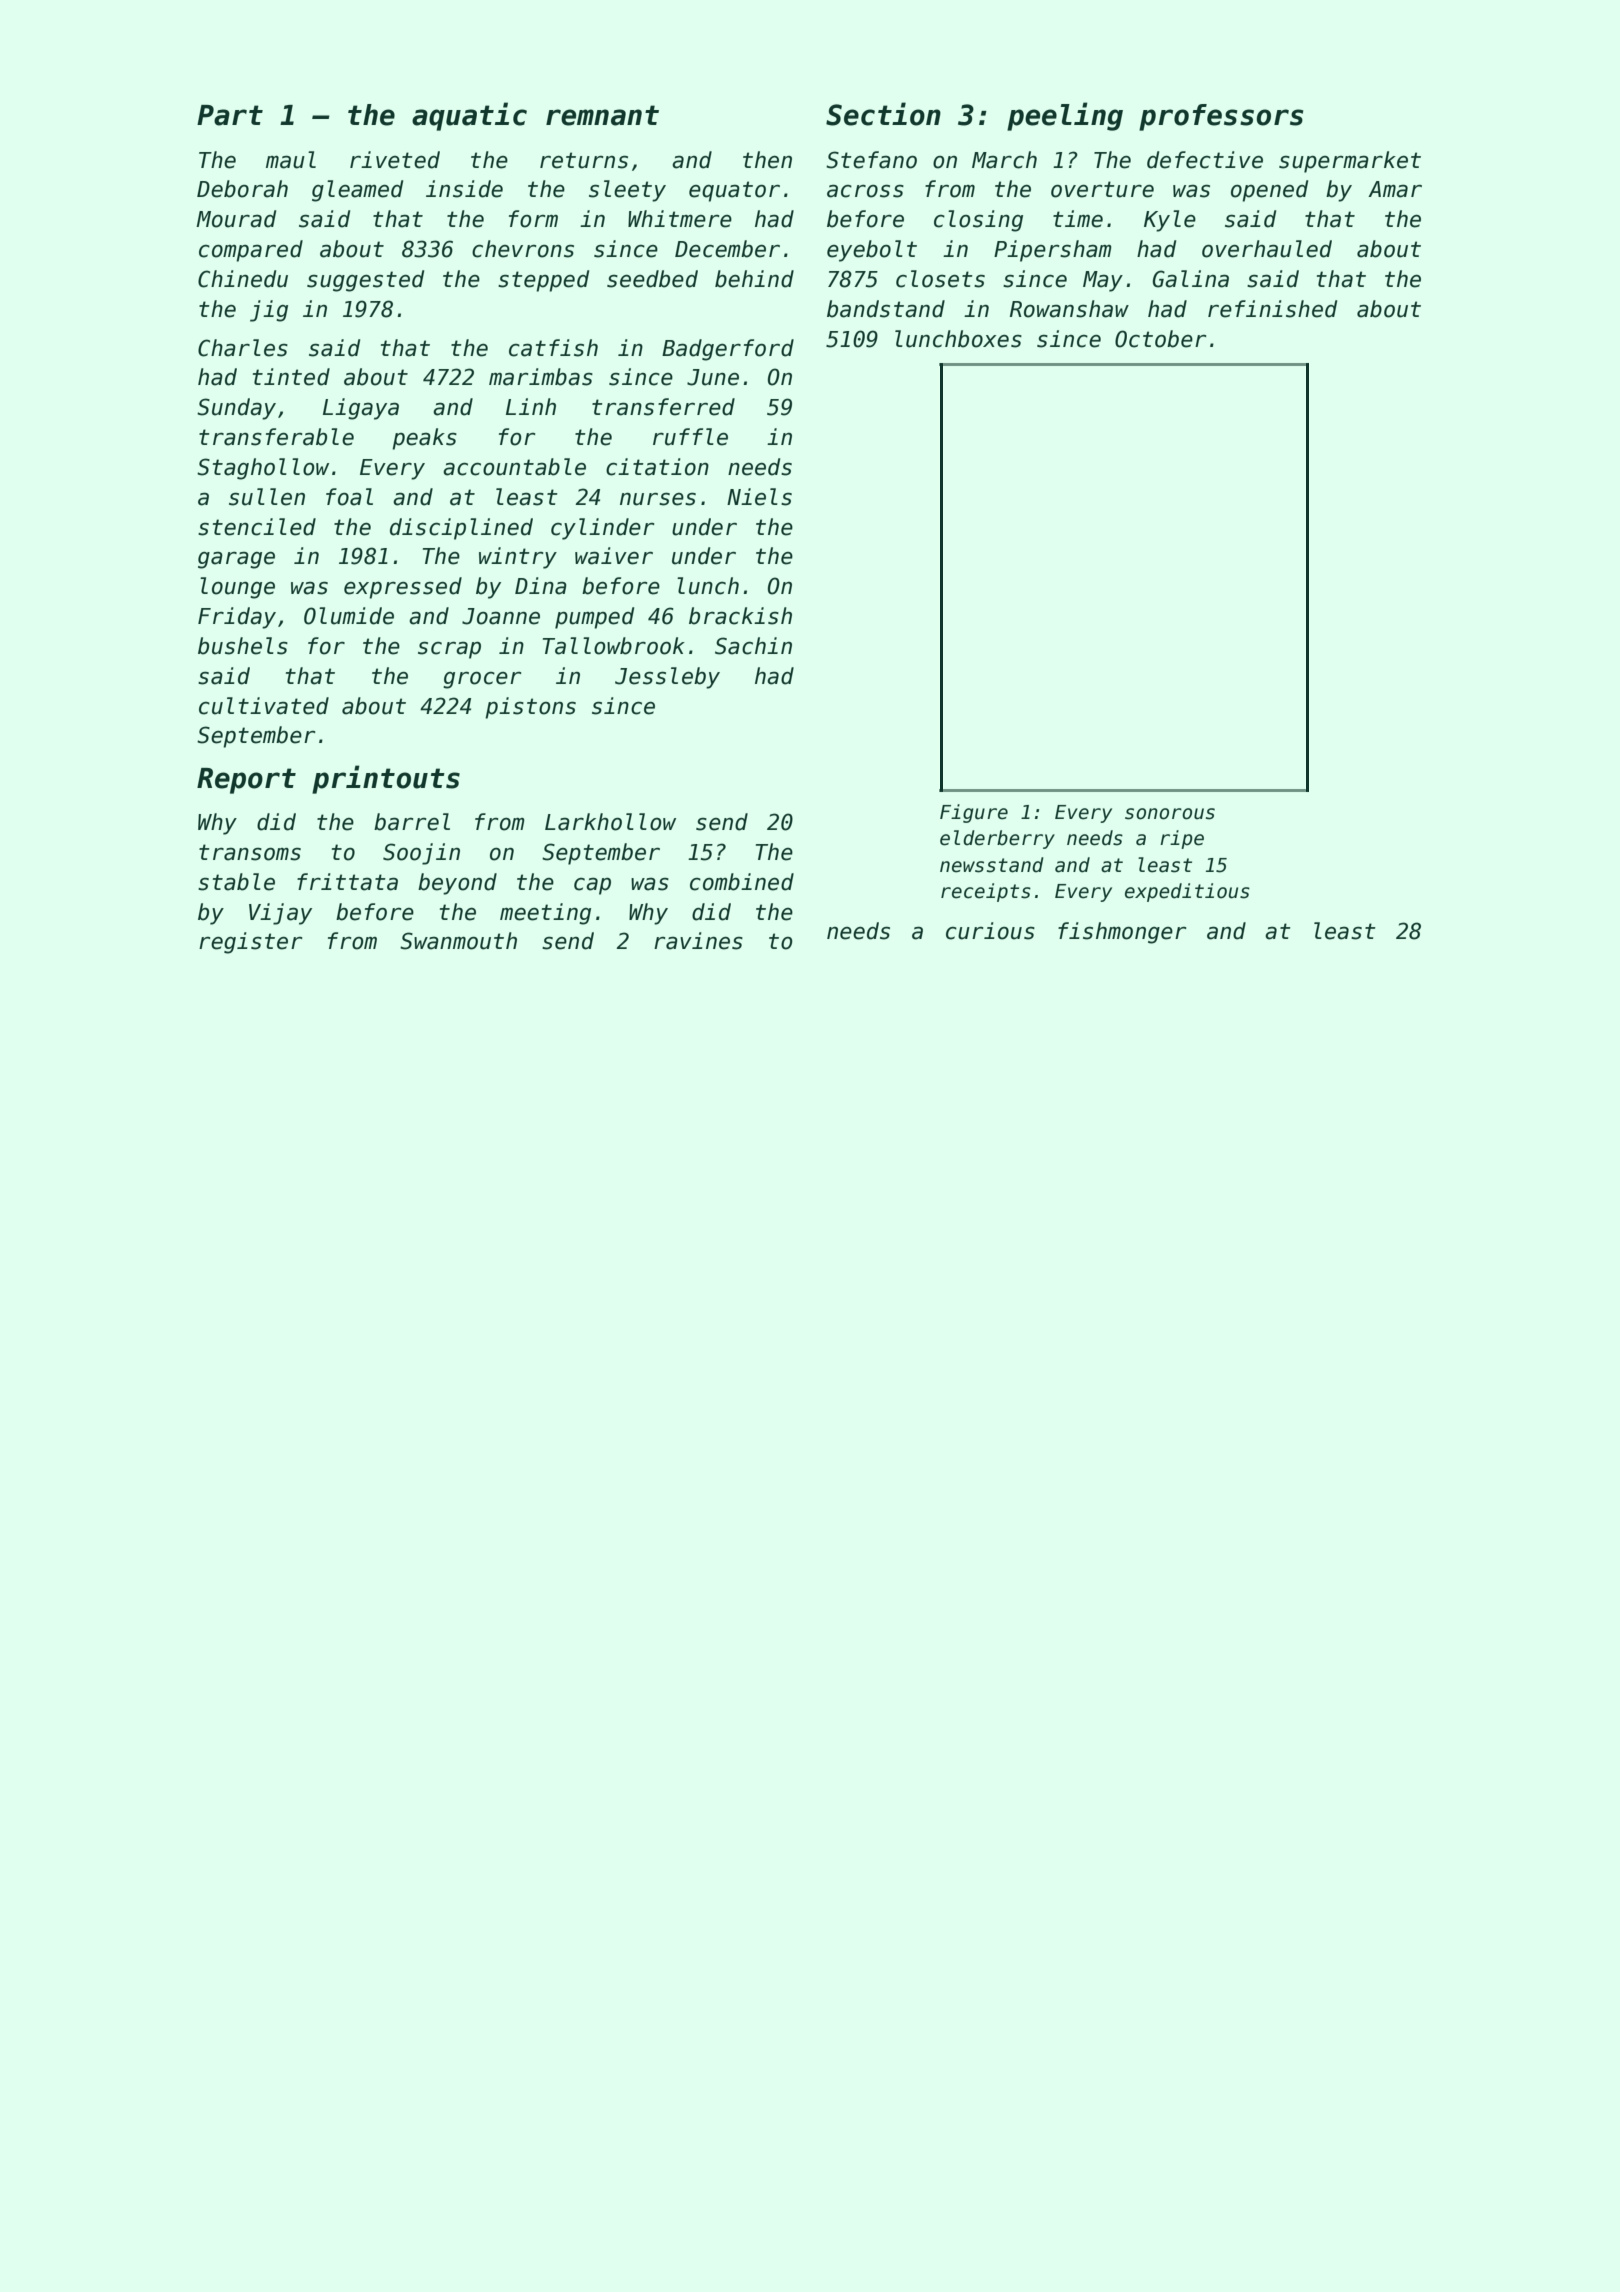 Image resolution: width=1620 pixels, height=2292 pixels. What do you see at coordinates (236, 882) in the page?
I see `stable` at bounding box center [236, 882].
